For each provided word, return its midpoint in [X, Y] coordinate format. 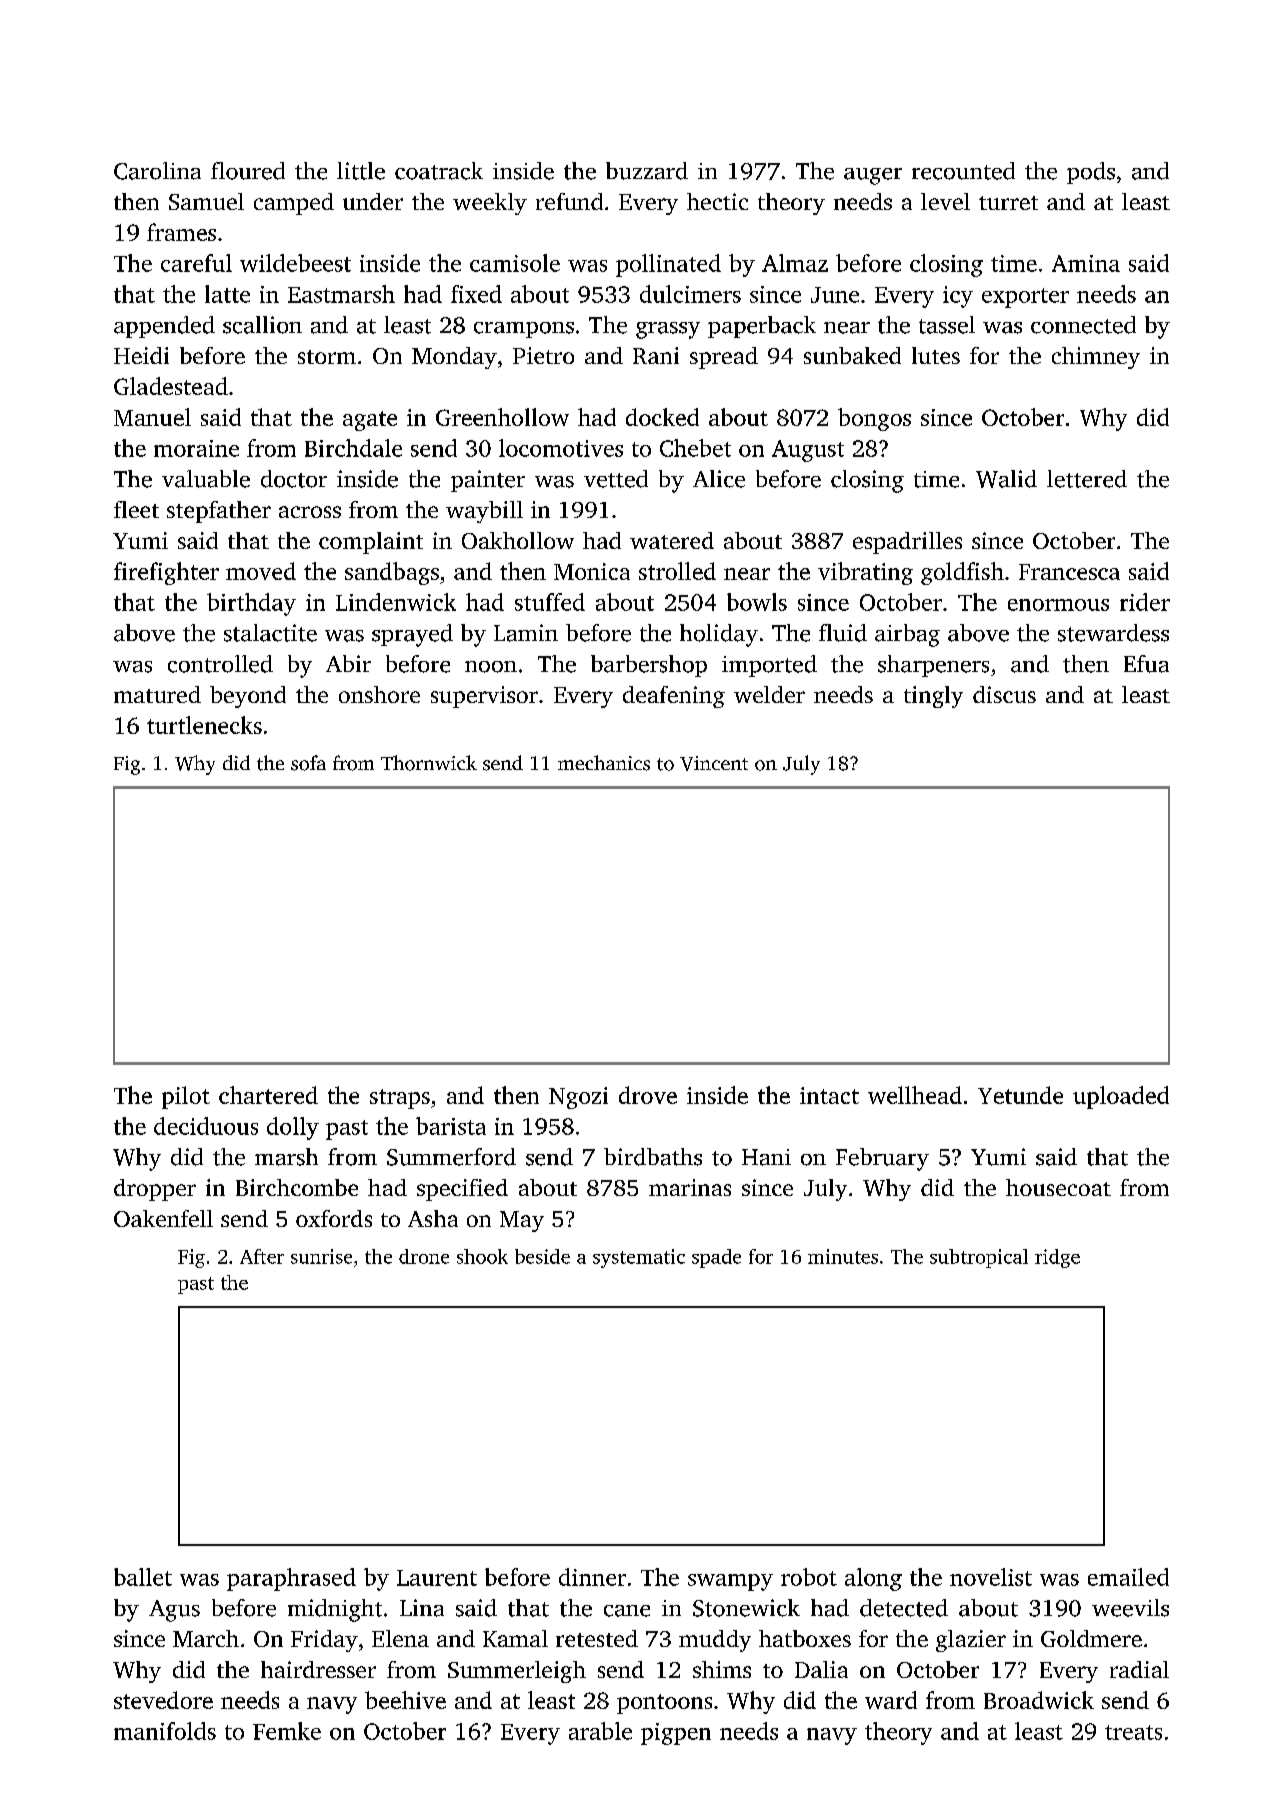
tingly [933, 697]
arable [600, 1731]
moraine [196, 448]
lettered [1087, 479]
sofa [308, 763]
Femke [287, 1731]
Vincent [714, 763]
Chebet [695, 448]
